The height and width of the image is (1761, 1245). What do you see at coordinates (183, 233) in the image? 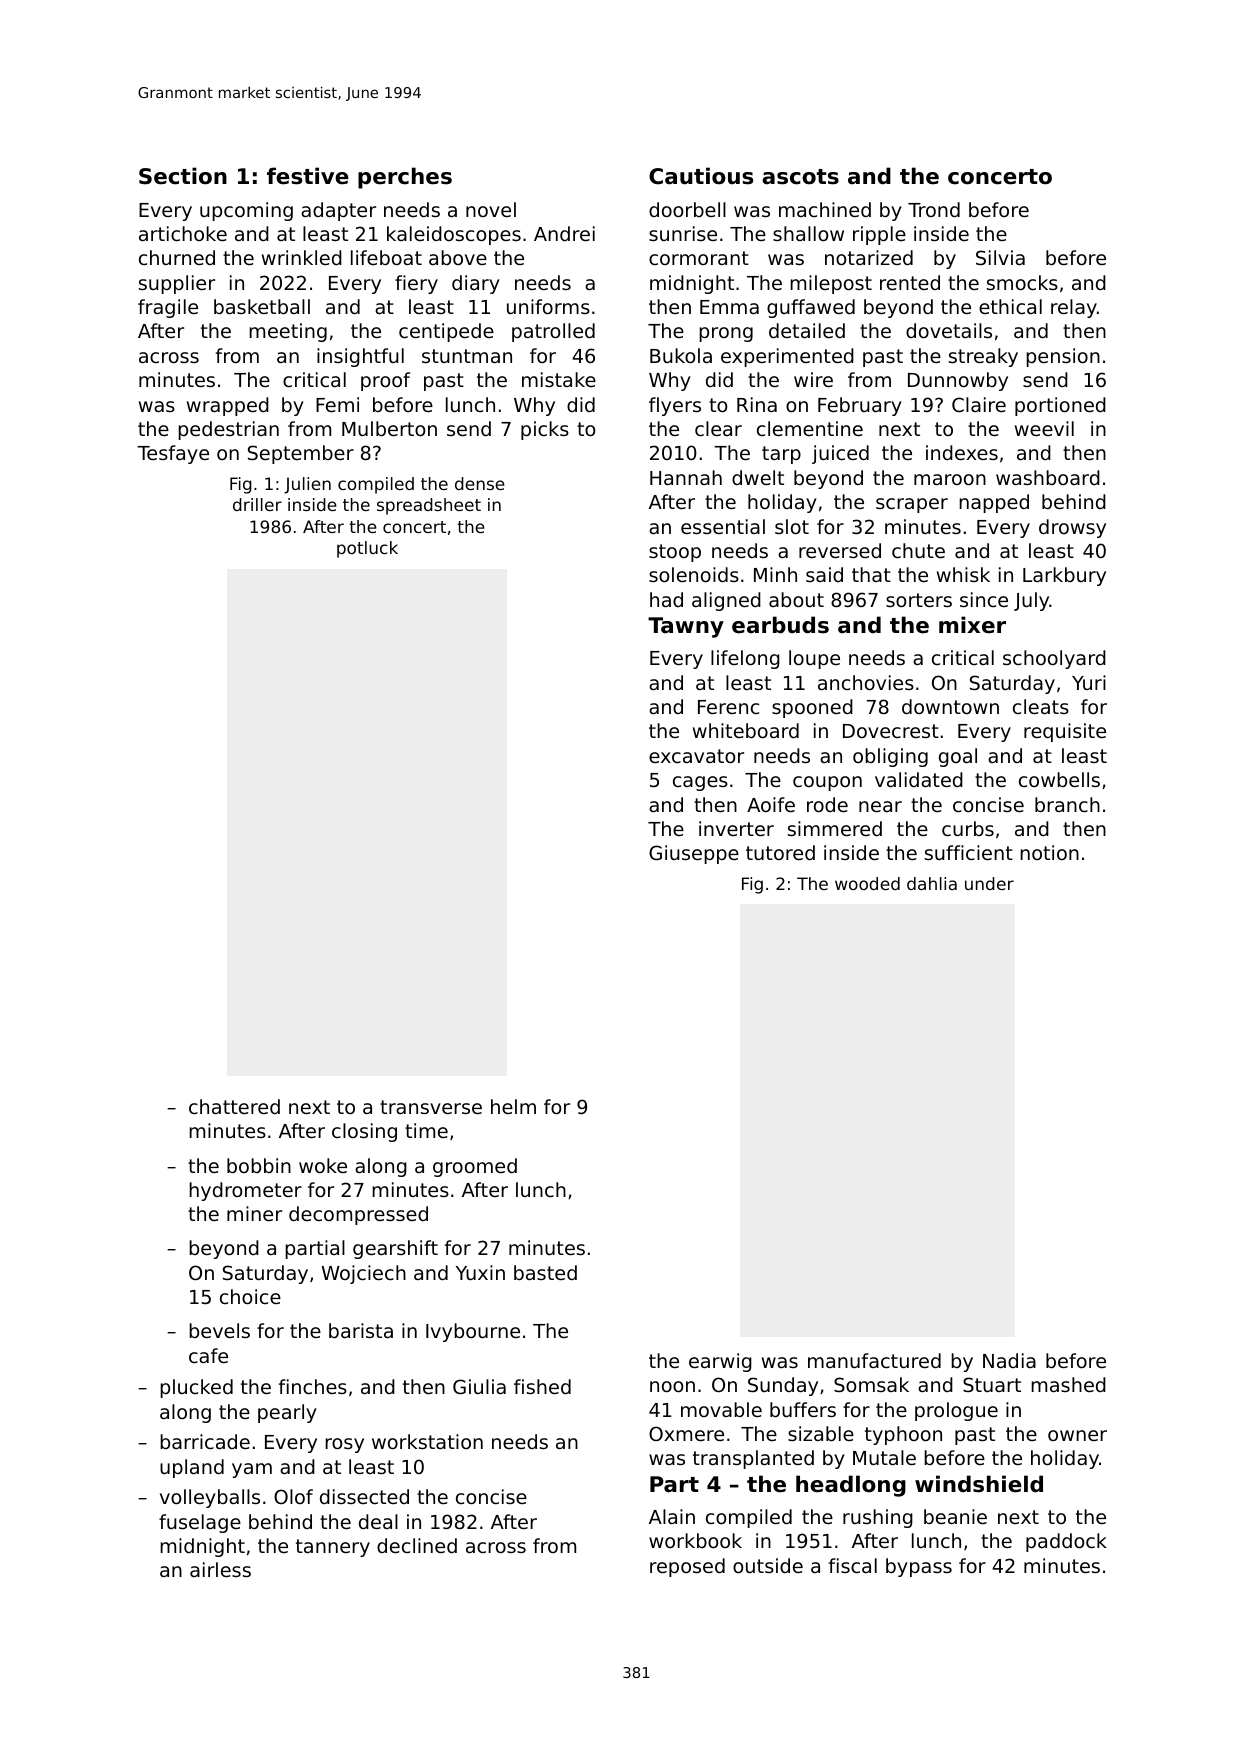
I see `artichoke` at bounding box center [183, 233].
